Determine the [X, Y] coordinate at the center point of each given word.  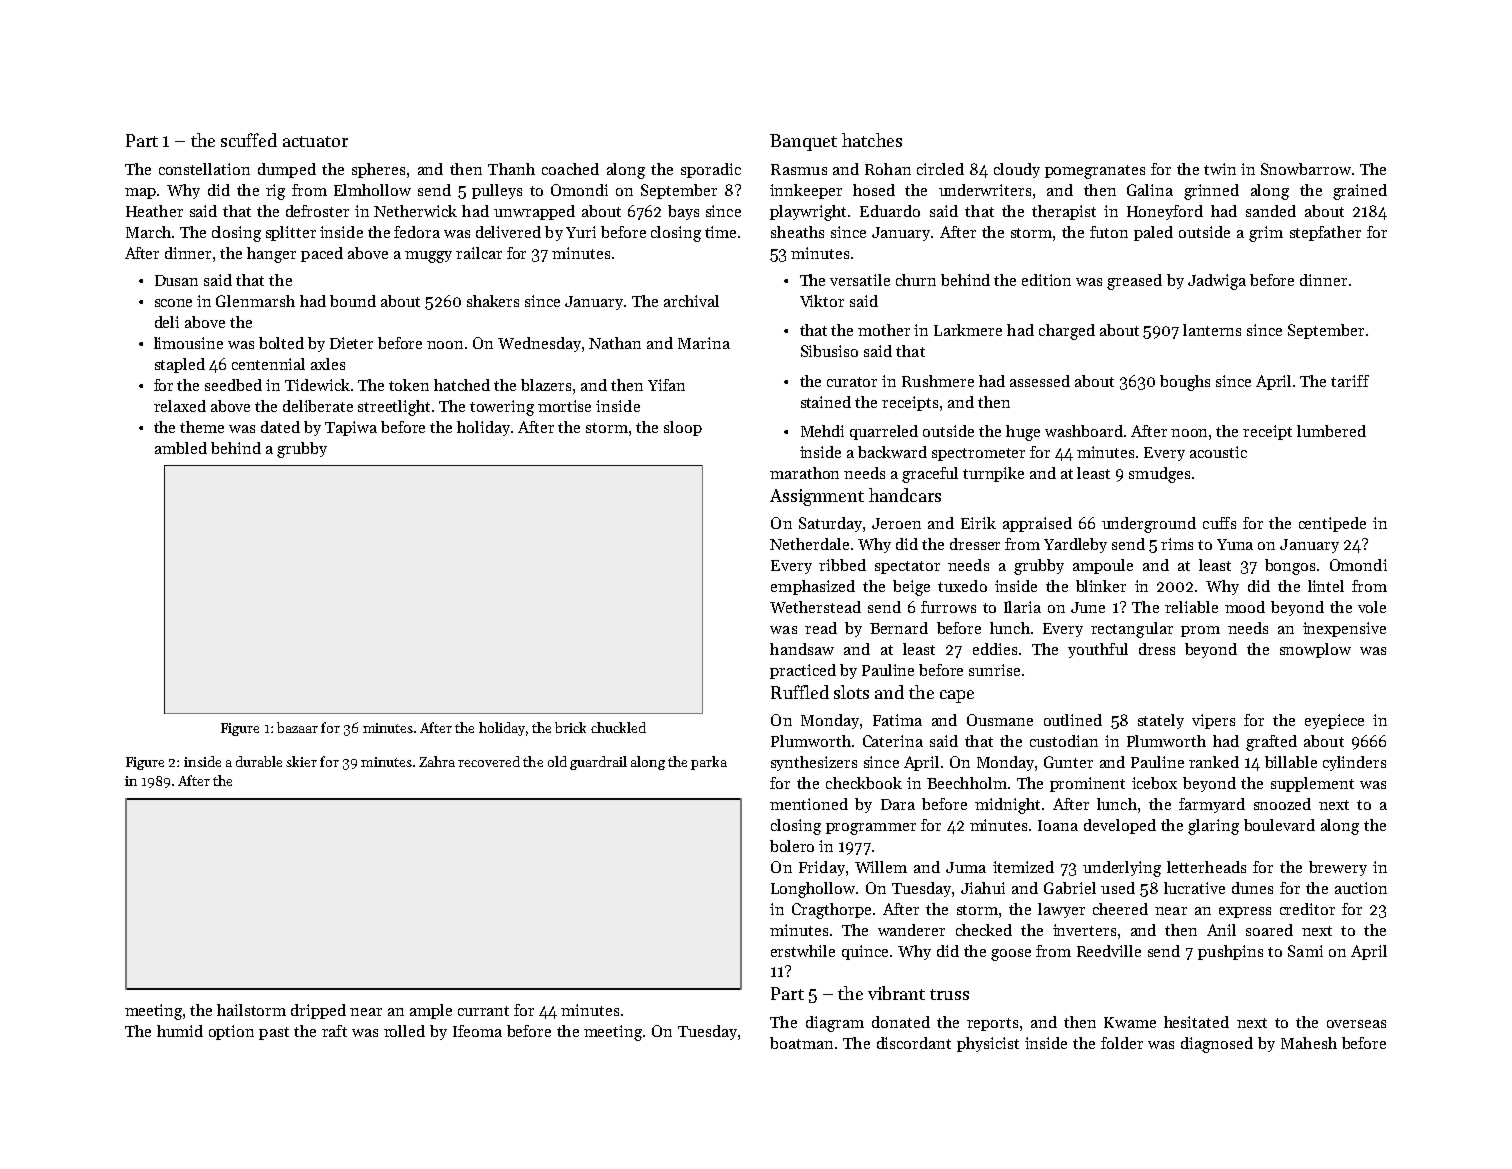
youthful [1098, 650]
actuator [315, 141]
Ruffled [800, 692]
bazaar [297, 727]
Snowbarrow [1306, 169]
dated [280, 427]
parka [709, 763]
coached [570, 169]
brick [570, 727]
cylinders [1354, 763]
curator [852, 382]
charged [1067, 332]
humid [180, 1031]
